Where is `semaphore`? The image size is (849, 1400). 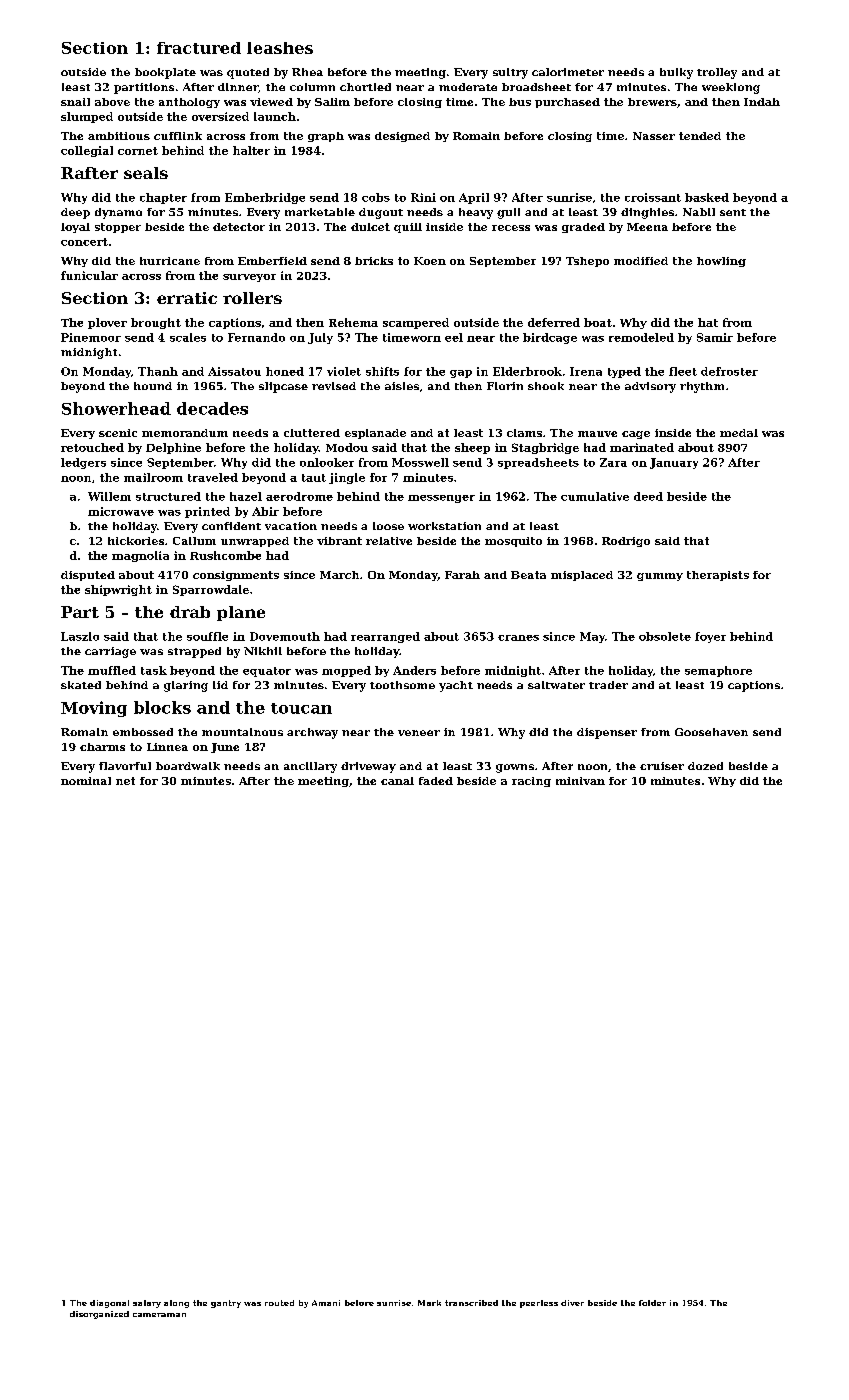 semaphore is located at coordinates (718, 671).
